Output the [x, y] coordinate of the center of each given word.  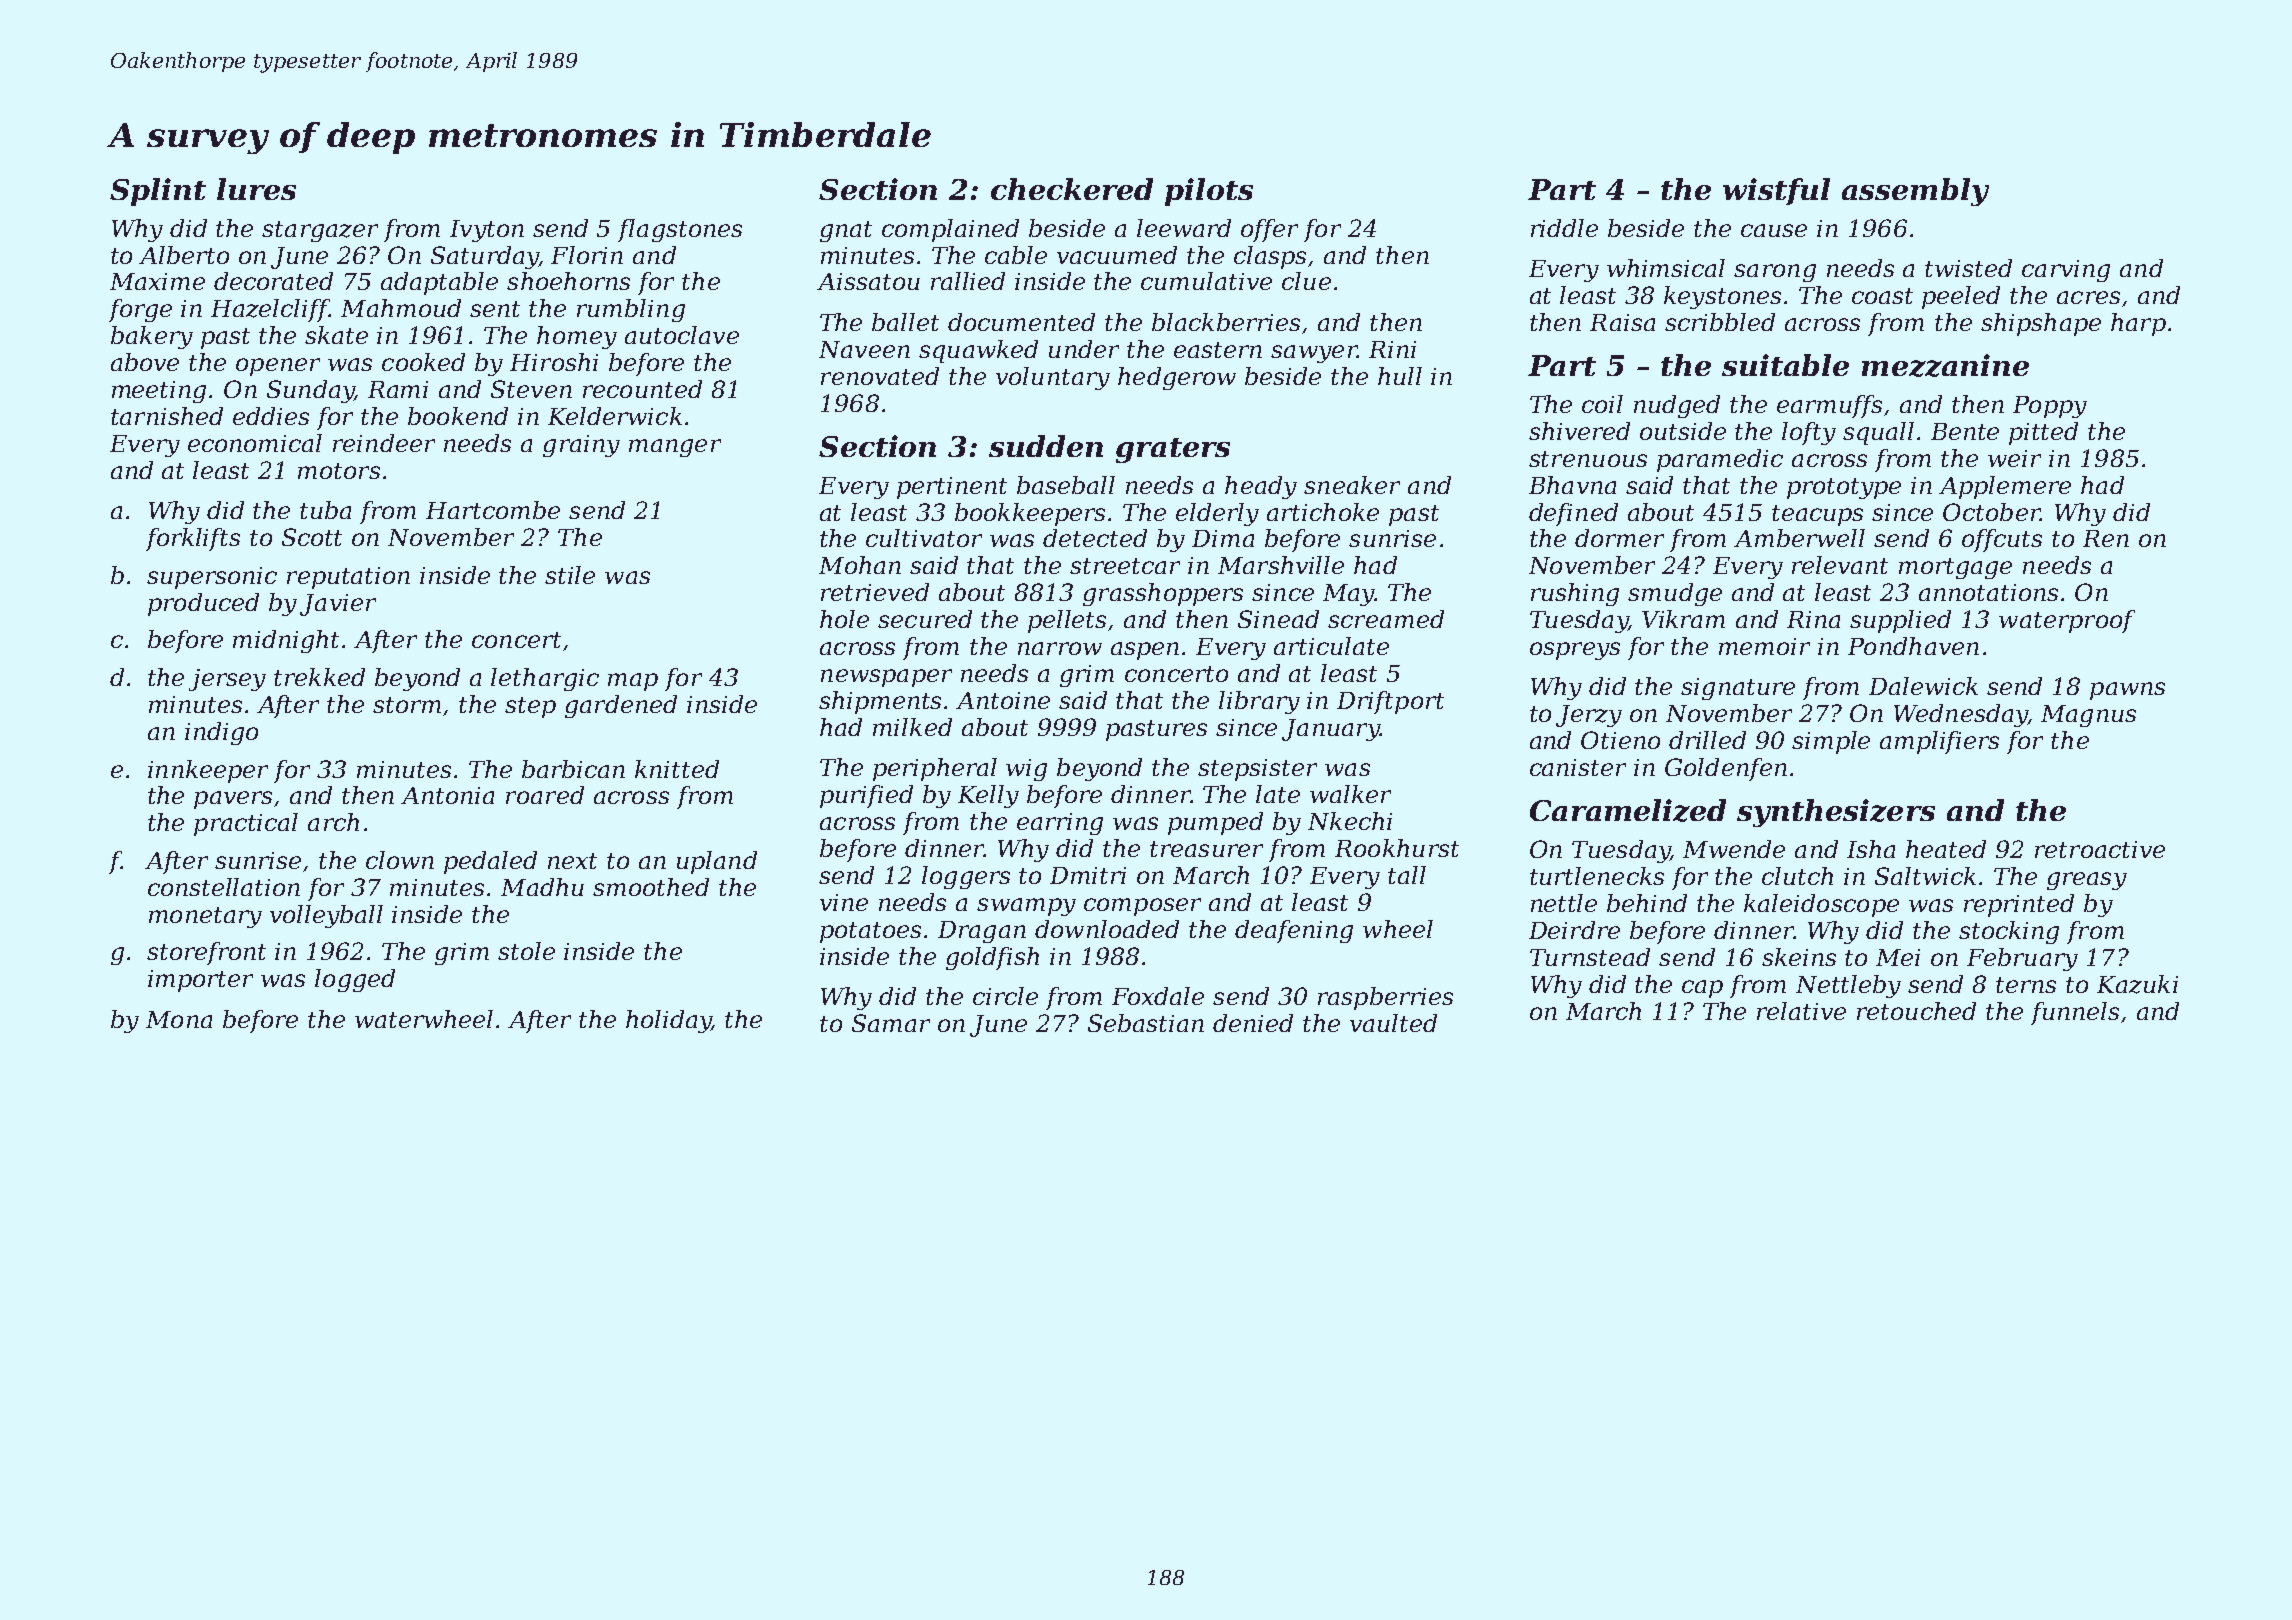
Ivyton [487, 231]
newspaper [886, 678]
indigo [221, 733]
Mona [179, 1019]
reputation [348, 578]
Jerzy [1589, 716]
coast [1882, 296]
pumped [1215, 823]
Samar [891, 1023]
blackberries [1226, 322]
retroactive [2100, 849]
